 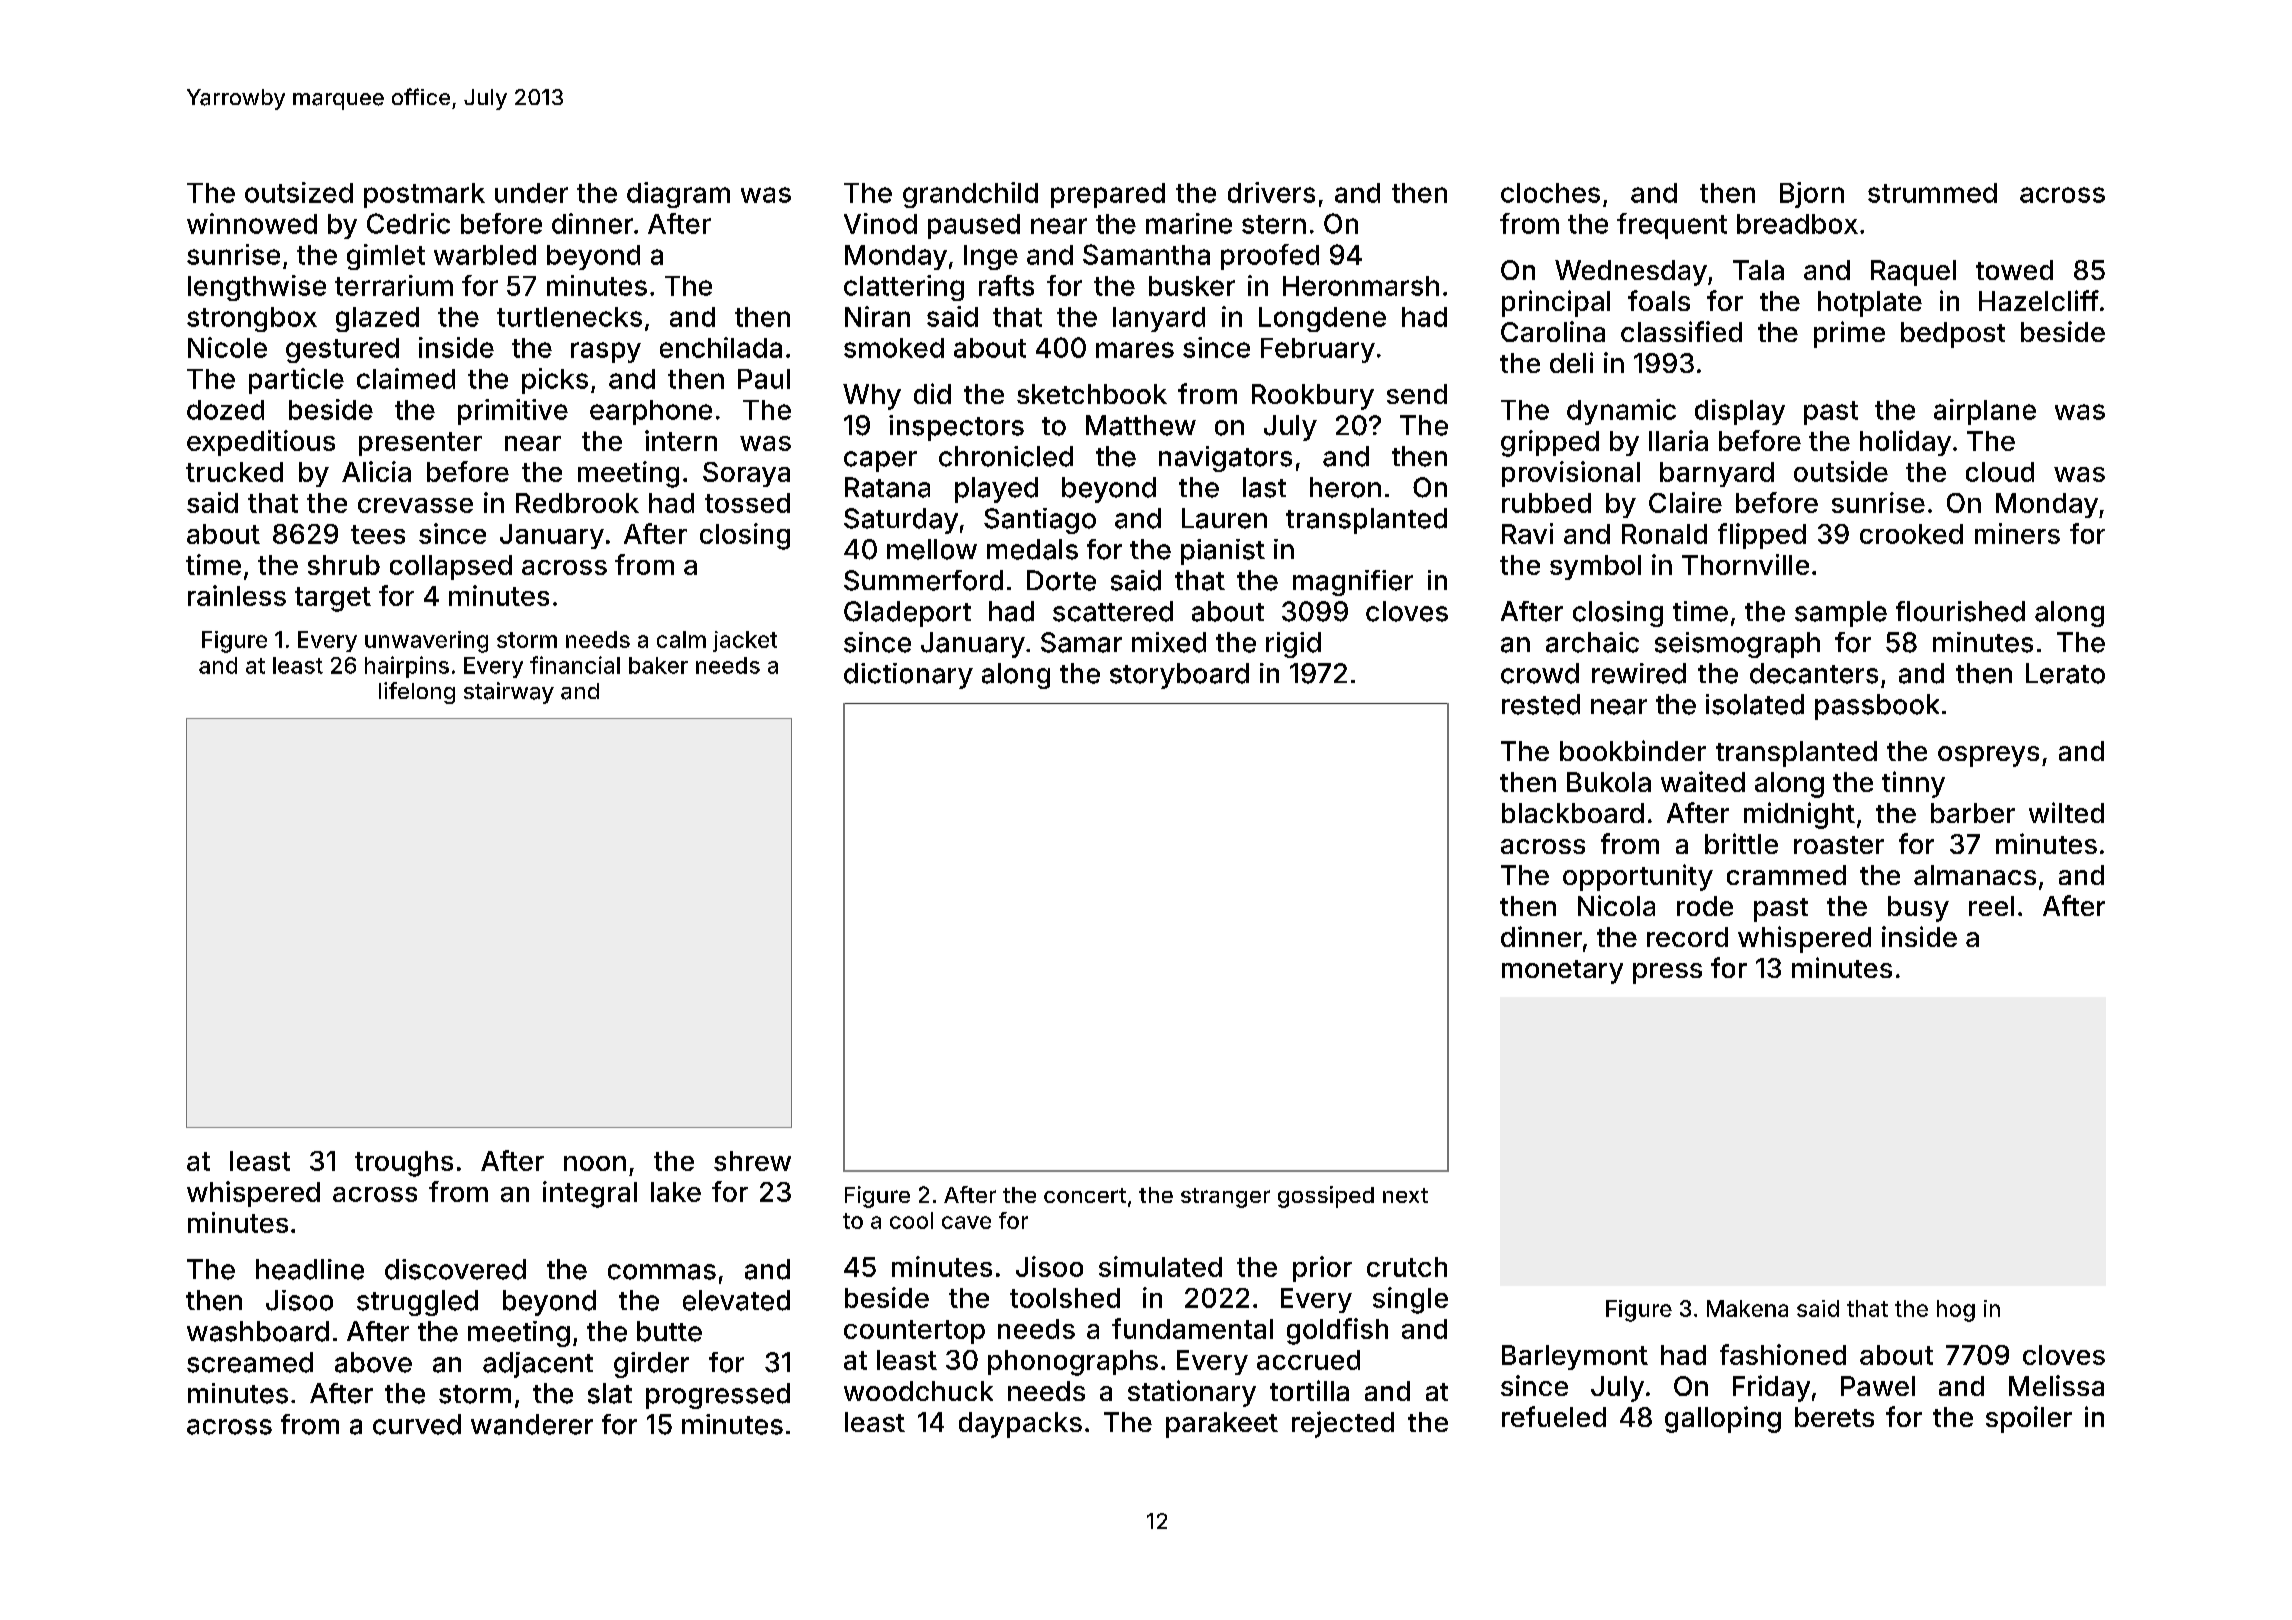 What do you see at coordinates (417, 1424) in the document?
I see `curved` at bounding box center [417, 1424].
